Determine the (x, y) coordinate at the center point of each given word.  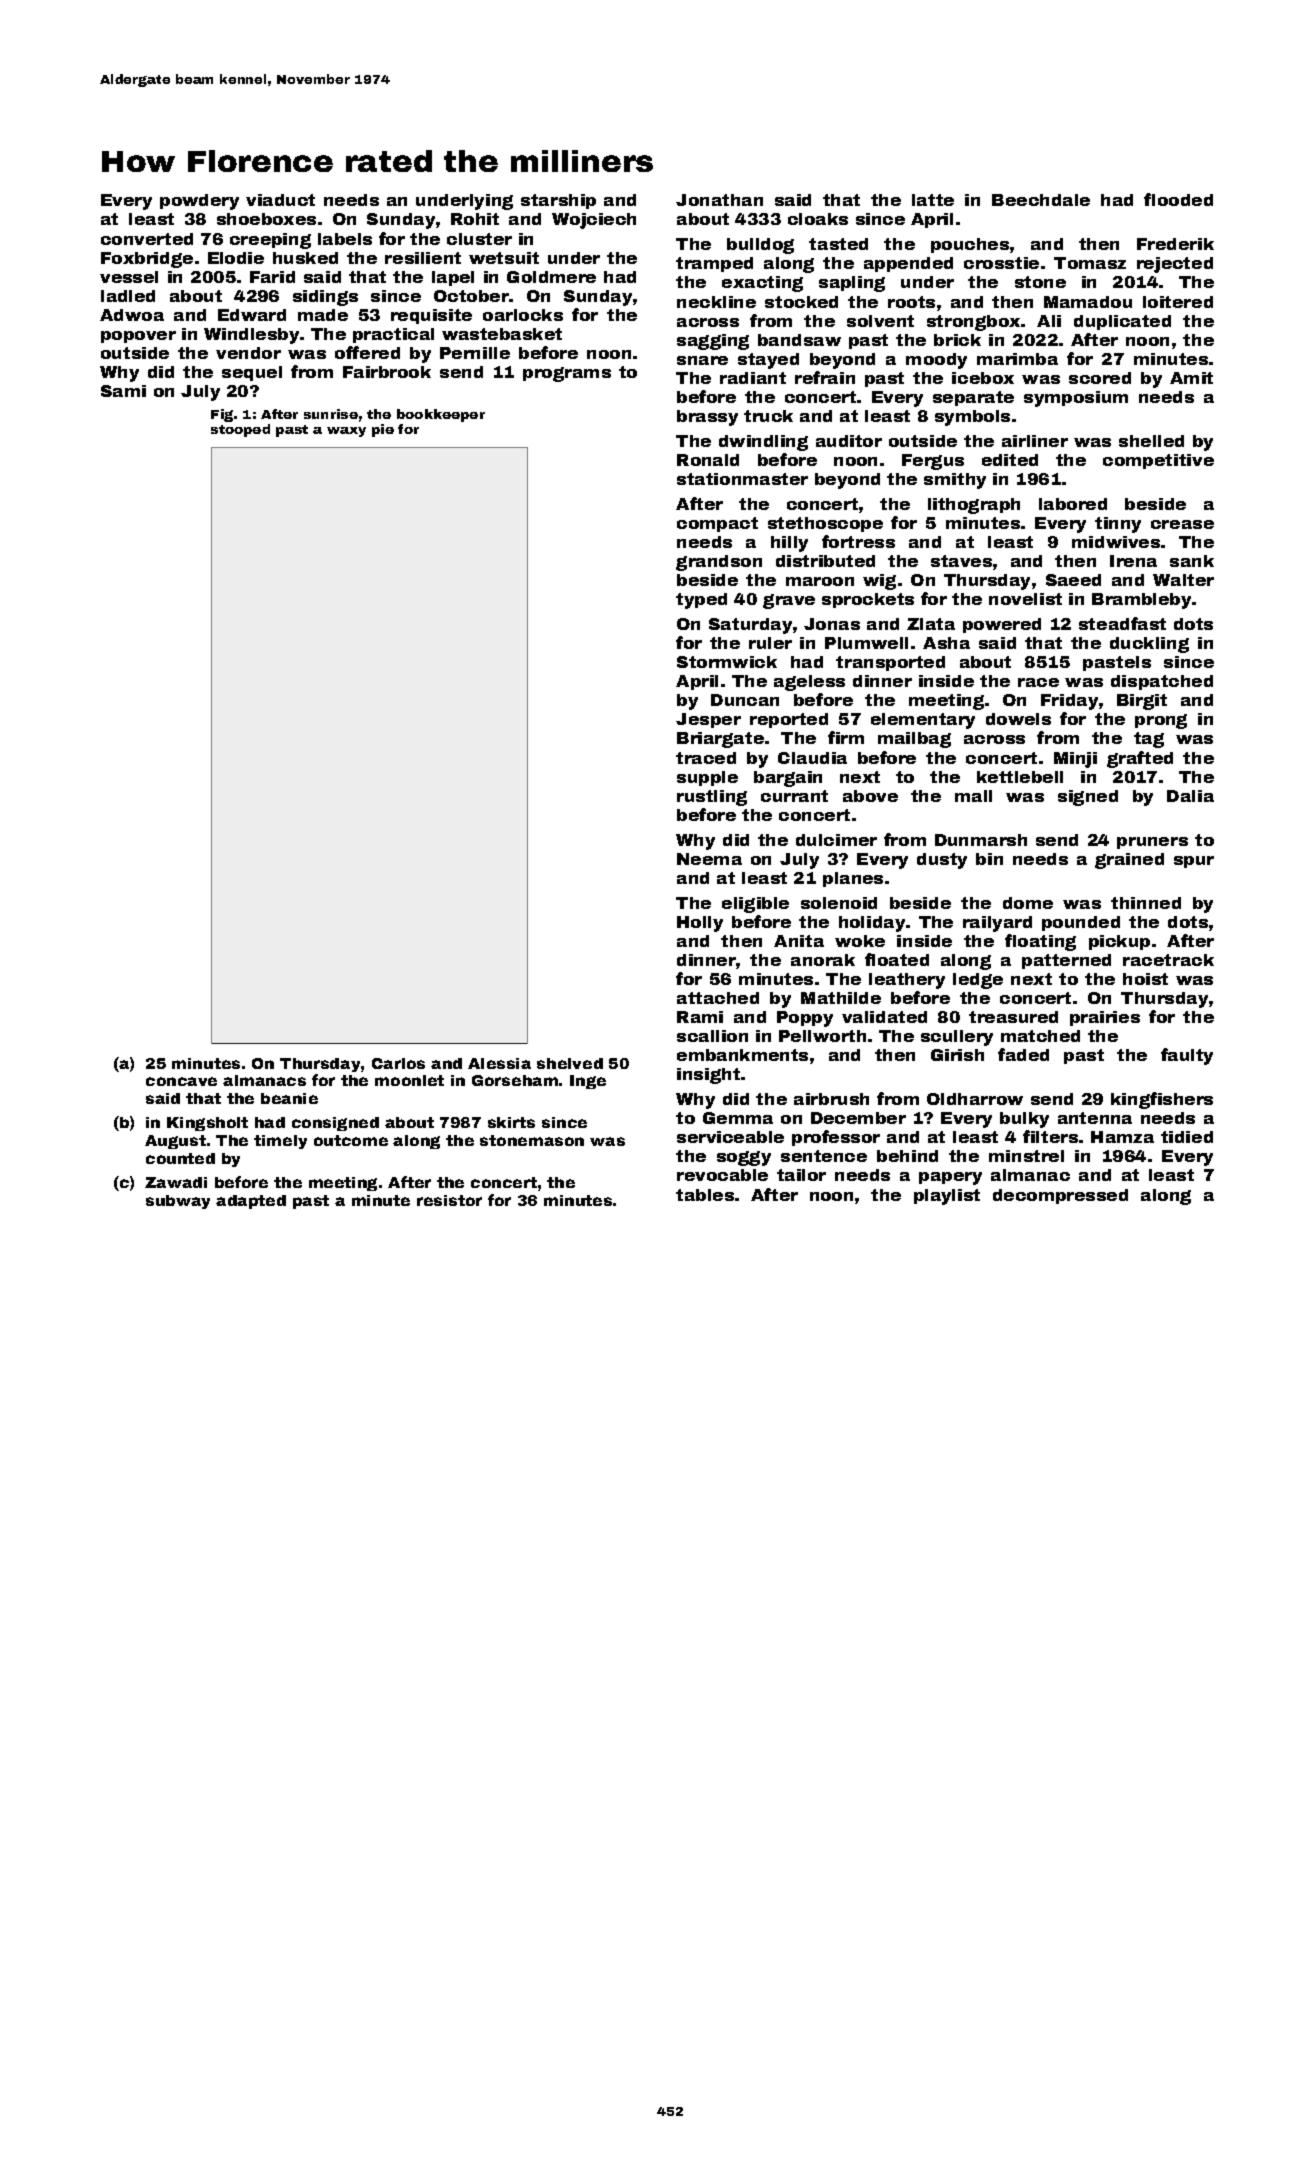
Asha (946, 643)
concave (181, 1081)
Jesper (708, 720)
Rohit (475, 219)
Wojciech (594, 221)
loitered (1178, 302)
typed (701, 601)
